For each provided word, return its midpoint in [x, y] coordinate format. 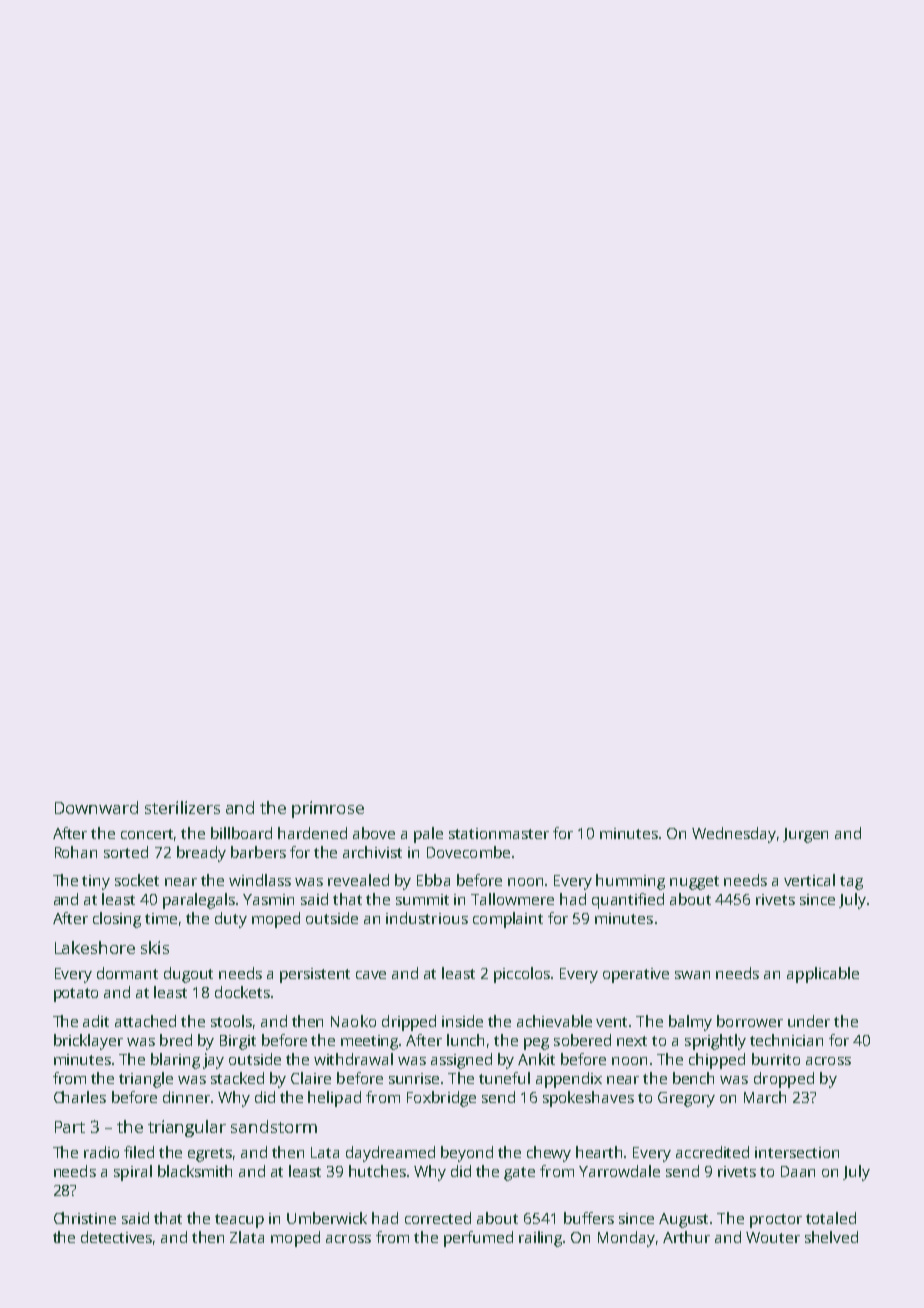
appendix [569, 1080]
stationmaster [499, 833]
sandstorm [274, 1126]
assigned [461, 1061]
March [765, 1097]
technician [786, 1040]
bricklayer [88, 1042]
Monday [626, 1239]
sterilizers [182, 807]
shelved [831, 1237]
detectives [116, 1237]
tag [851, 883]
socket [137, 880]
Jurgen [805, 835]
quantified [628, 901]
